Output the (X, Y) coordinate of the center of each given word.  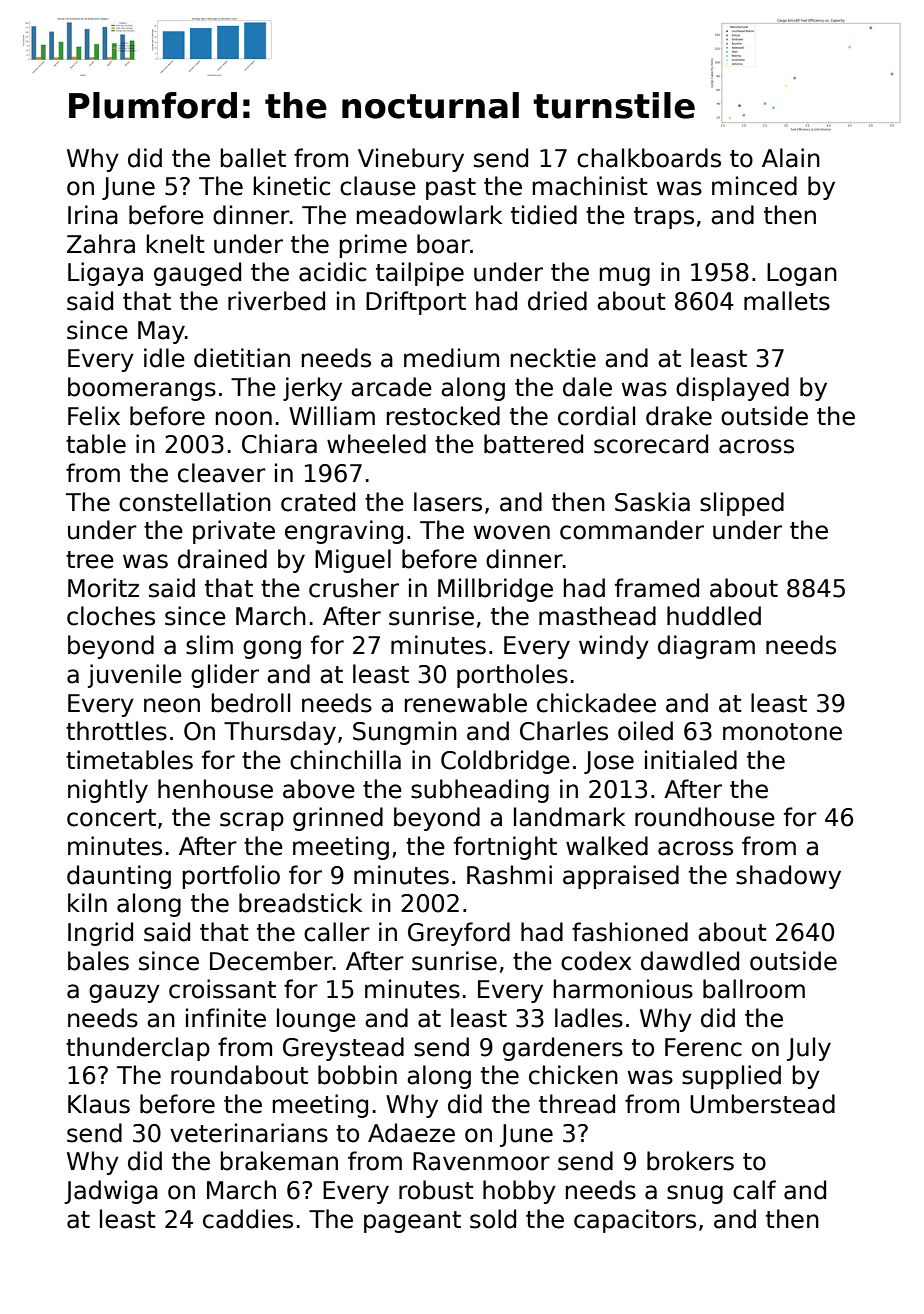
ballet (253, 158)
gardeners (563, 1049)
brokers (690, 1161)
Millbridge (495, 590)
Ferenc (703, 1047)
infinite (226, 1018)
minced (754, 186)
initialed (691, 760)
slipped (742, 504)
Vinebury (411, 160)
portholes (512, 676)
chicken (573, 1075)
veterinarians (249, 1133)
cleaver (222, 473)
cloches (111, 616)
